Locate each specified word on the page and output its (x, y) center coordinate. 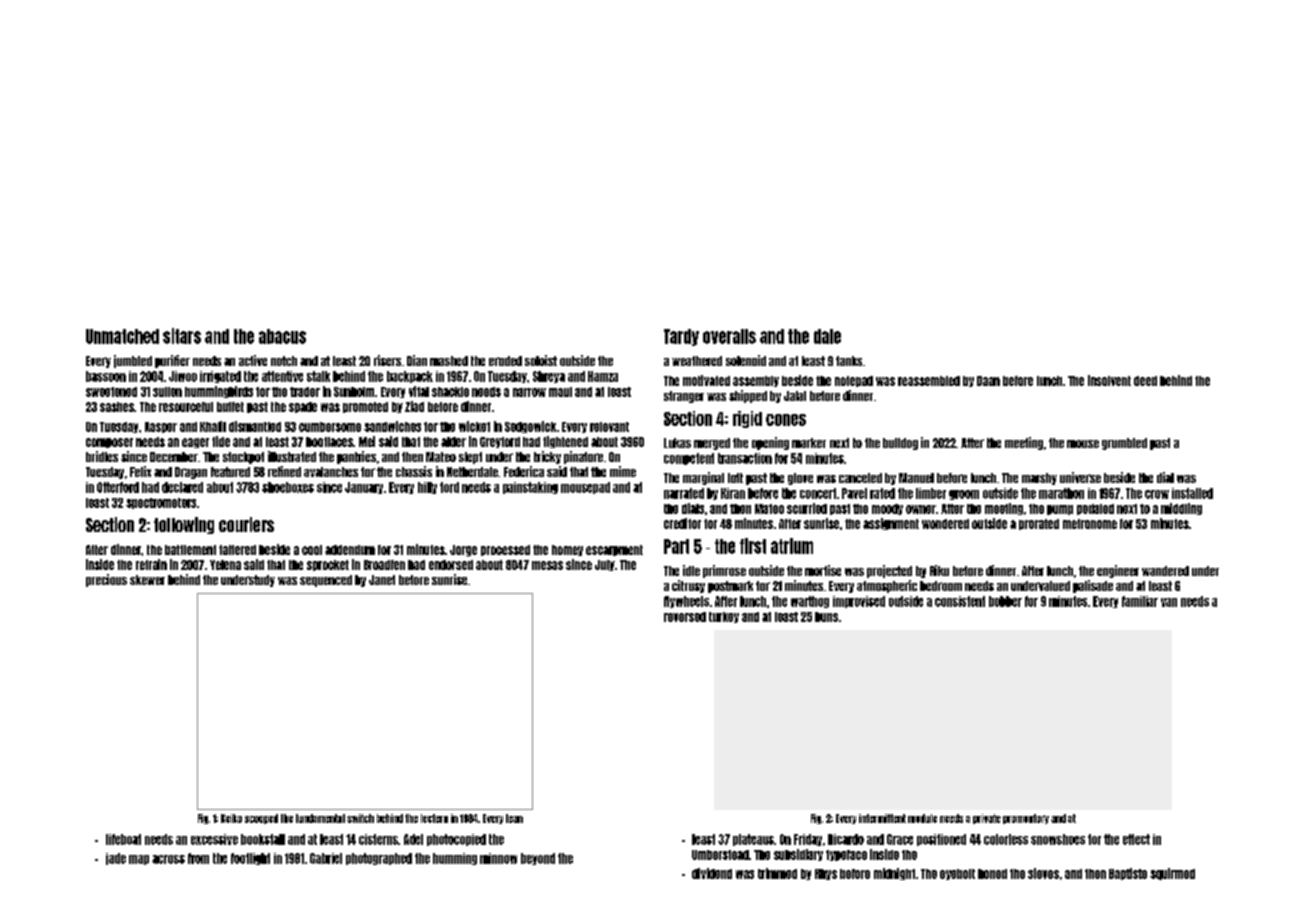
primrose (724, 571)
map (139, 860)
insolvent (1109, 380)
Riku (939, 570)
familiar (1140, 601)
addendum (350, 550)
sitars (182, 336)
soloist (541, 360)
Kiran (733, 493)
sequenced (326, 581)
